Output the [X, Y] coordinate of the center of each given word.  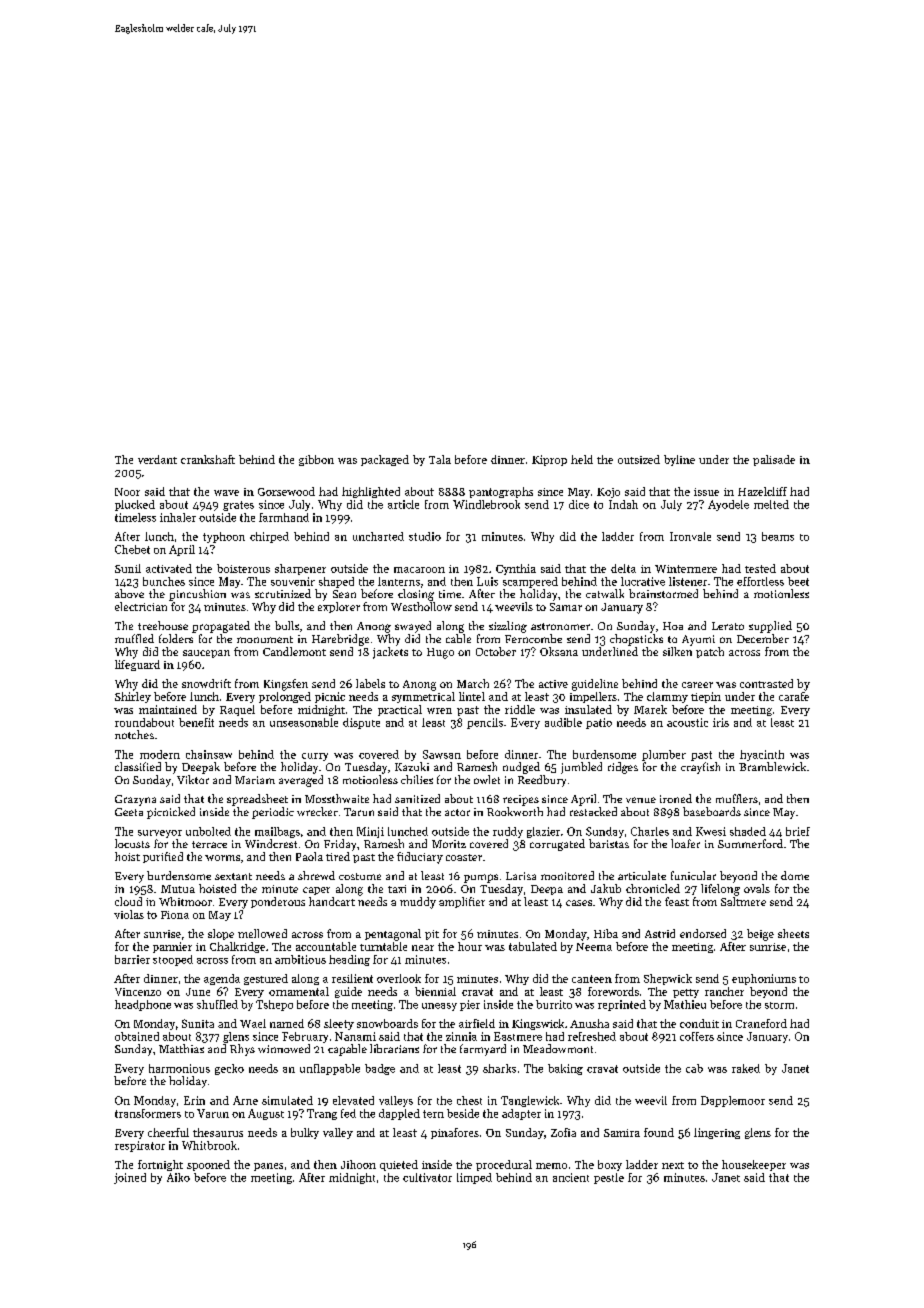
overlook [399, 978]
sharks [499, 1068]
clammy [667, 697]
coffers [697, 1036]
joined [130, 1178]
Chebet [132, 549]
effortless [760, 581]
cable [458, 638]
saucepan [206, 654]
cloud [128, 901]
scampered [530, 582]
